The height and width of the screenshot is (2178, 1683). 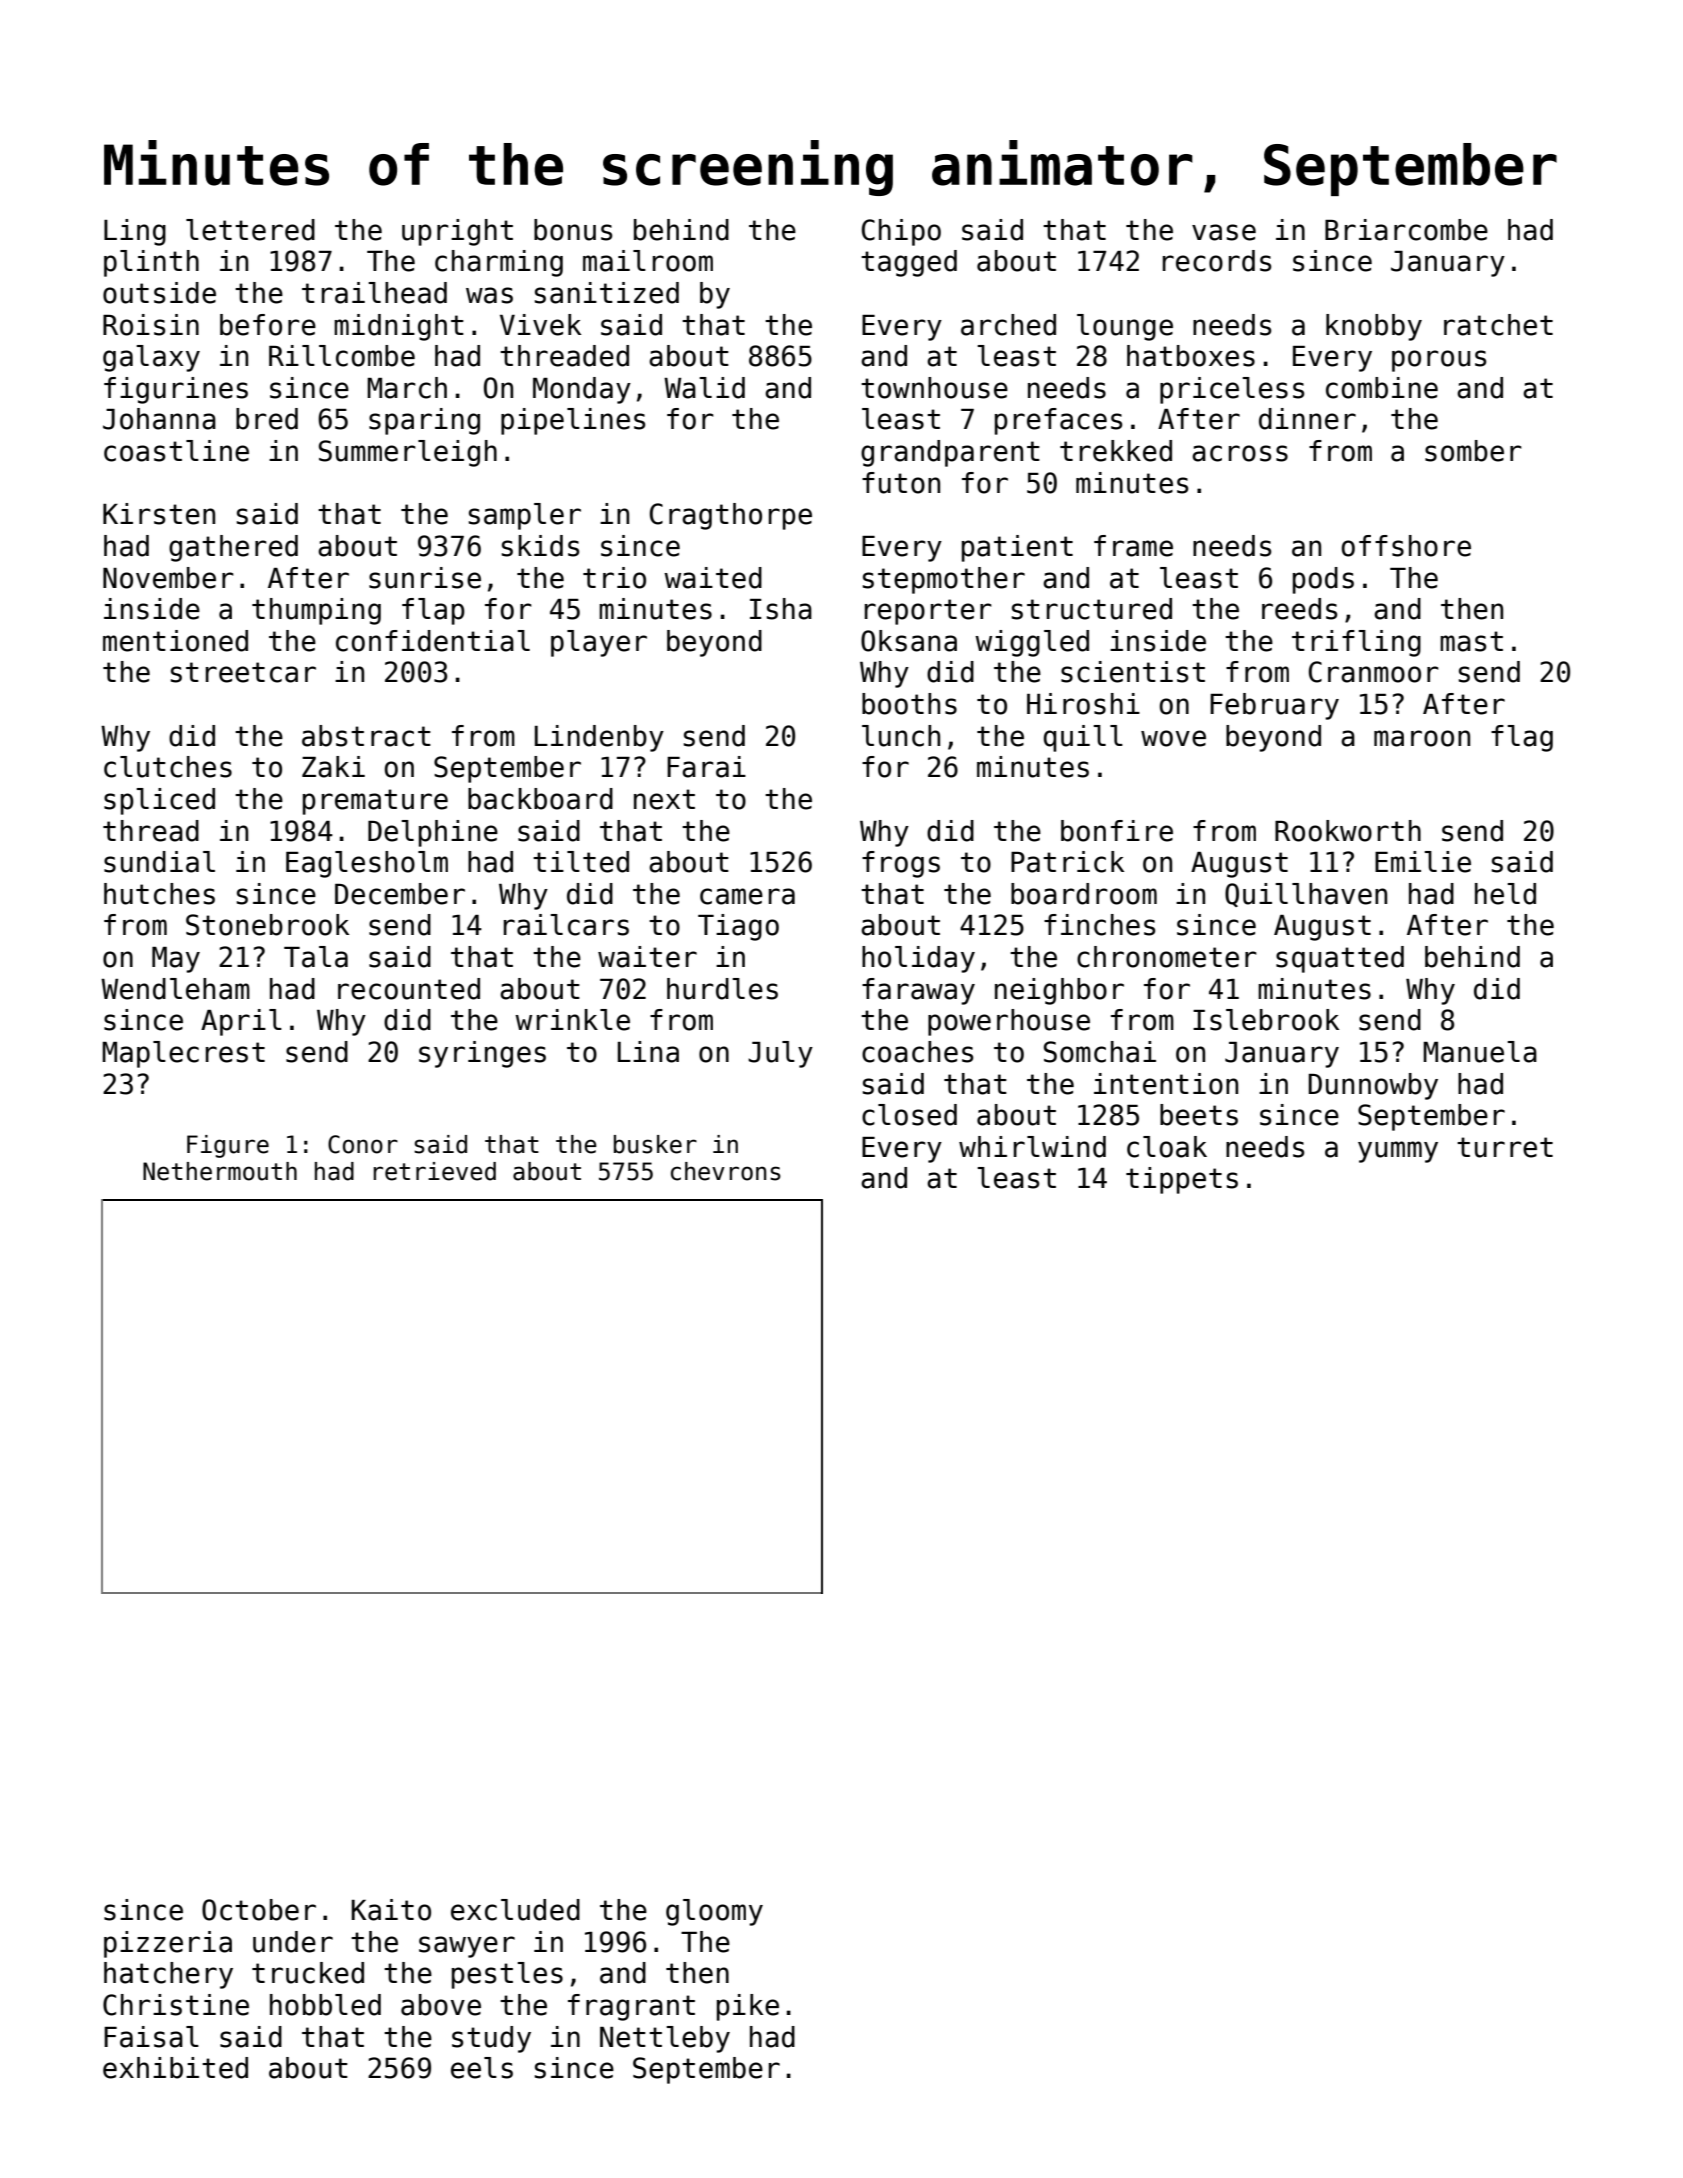 I want to click on busker, so click(x=655, y=1144).
